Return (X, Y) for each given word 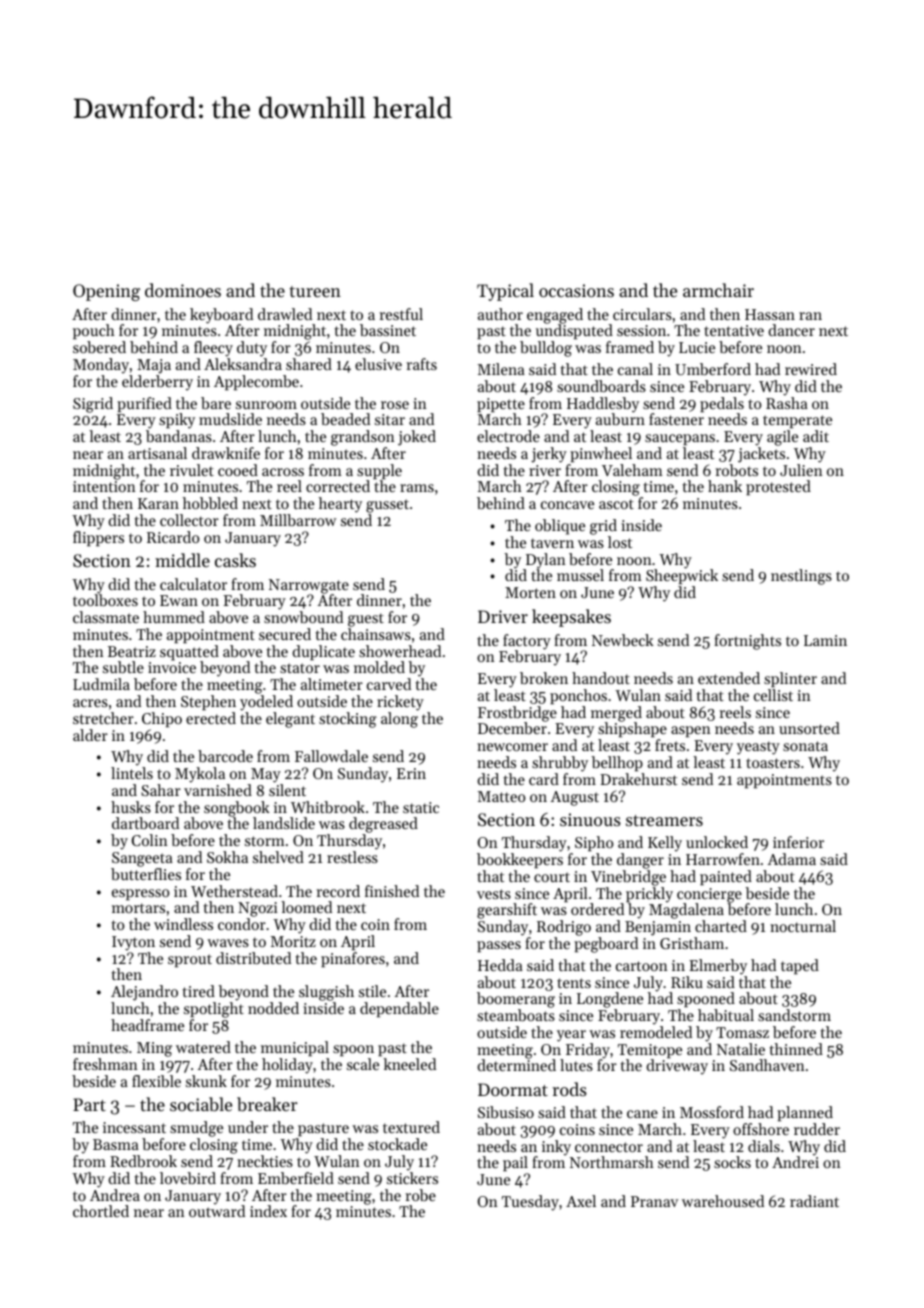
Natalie (741, 1049)
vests (494, 894)
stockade (397, 1144)
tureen (315, 291)
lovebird (188, 1178)
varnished (218, 790)
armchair (718, 290)
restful (401, 314)
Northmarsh (612, 1162)
